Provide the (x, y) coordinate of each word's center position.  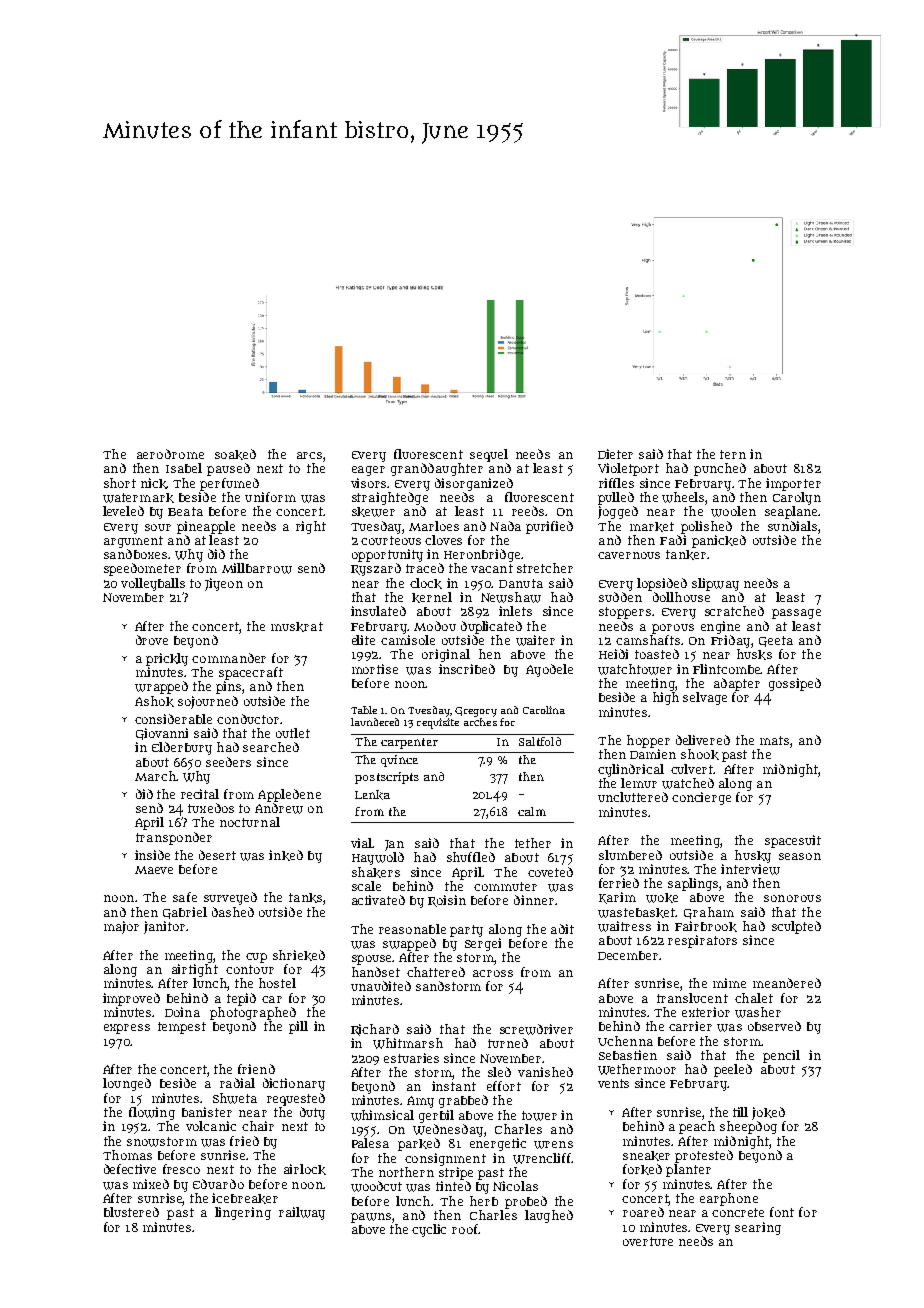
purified (549, 527)
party (466, 931)
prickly (167, 659)
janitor (164, 927)
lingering (243, 1213)
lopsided (662, 584)
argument (133, 542)
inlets (515, 611)
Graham (709, 913)
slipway (715, 584)
